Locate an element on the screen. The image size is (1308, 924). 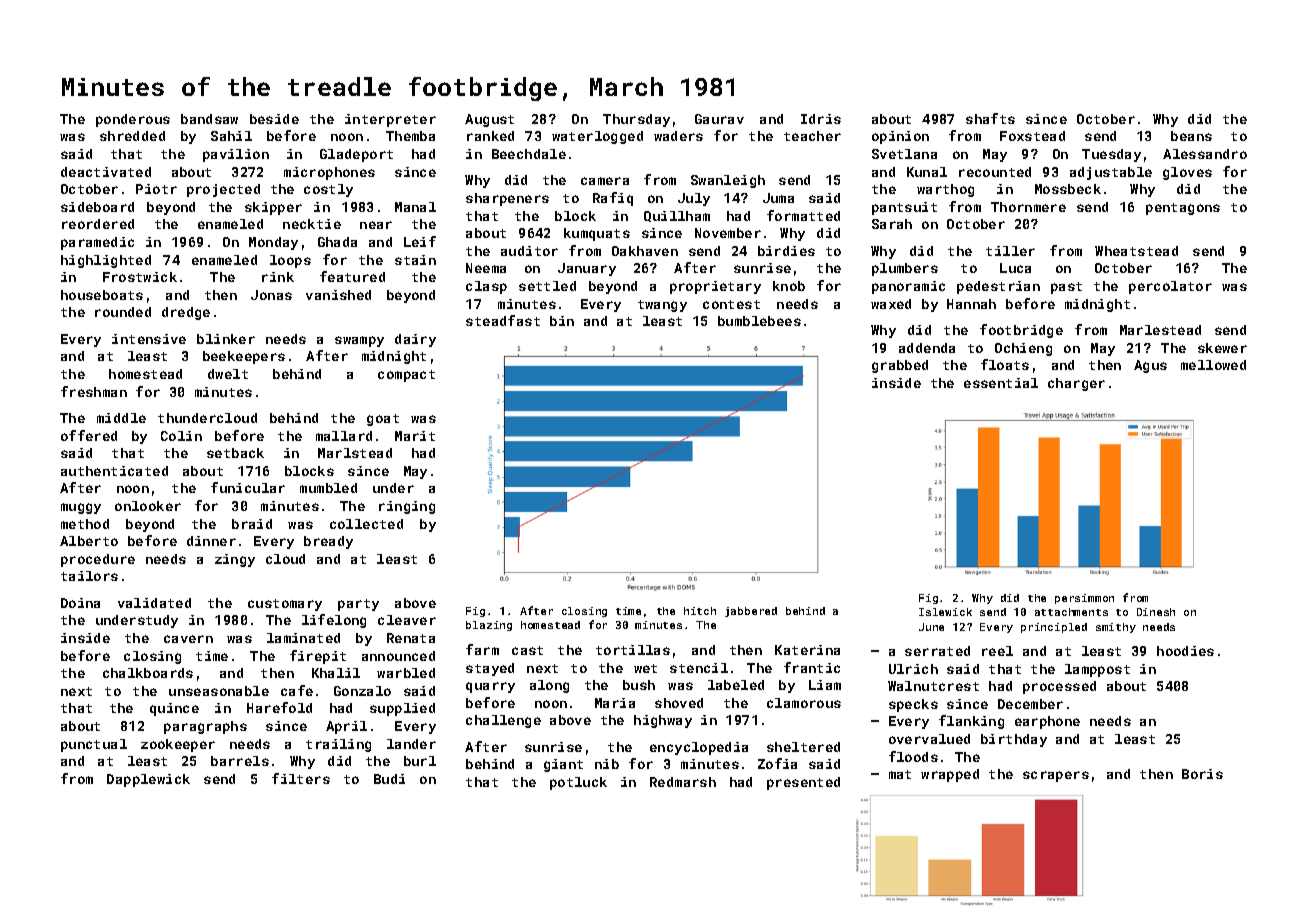
Harefold is located at coordinates (279, 707).
